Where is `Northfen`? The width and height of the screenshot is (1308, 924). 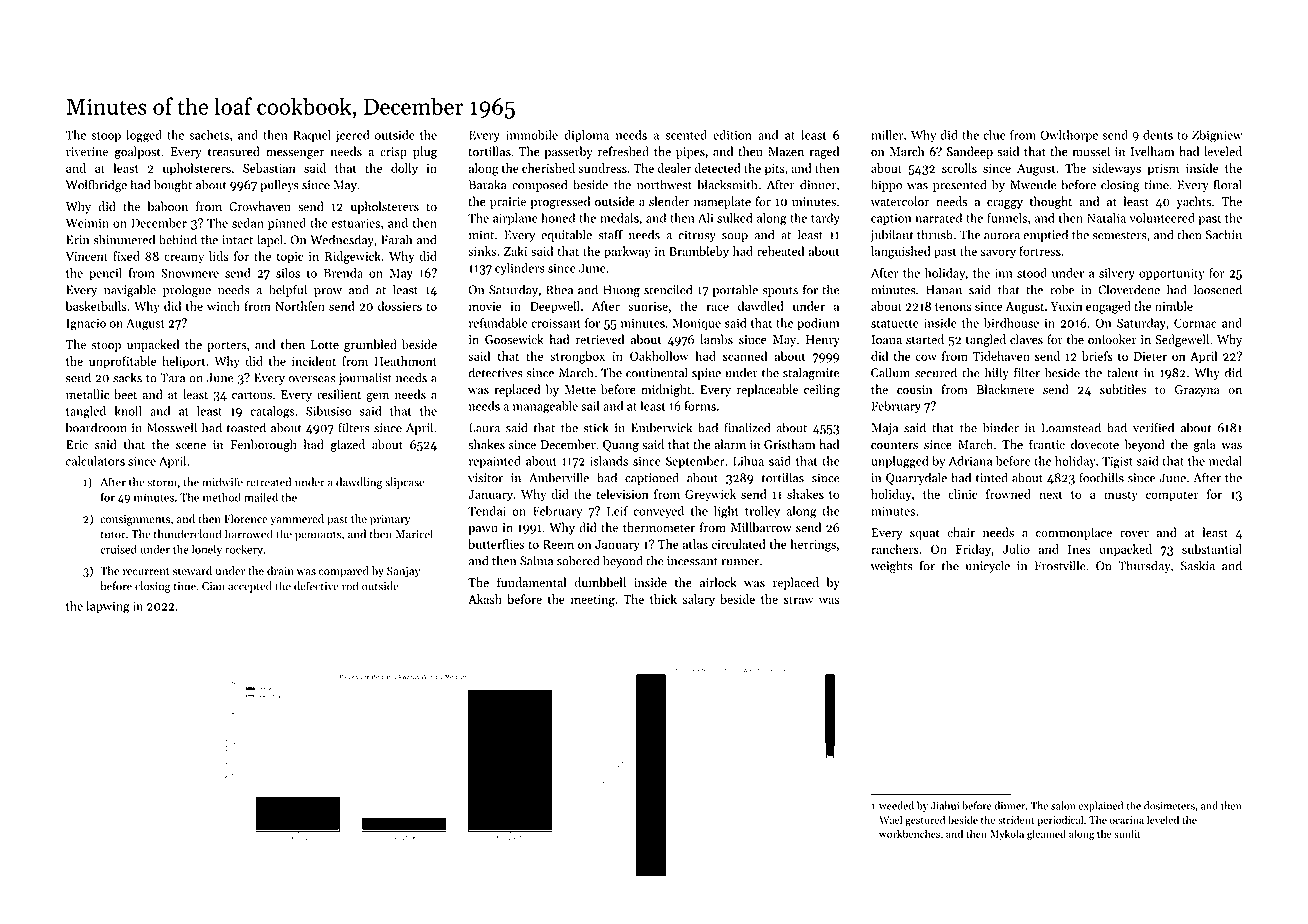
Northfen is located at coordinates (300, 306).
